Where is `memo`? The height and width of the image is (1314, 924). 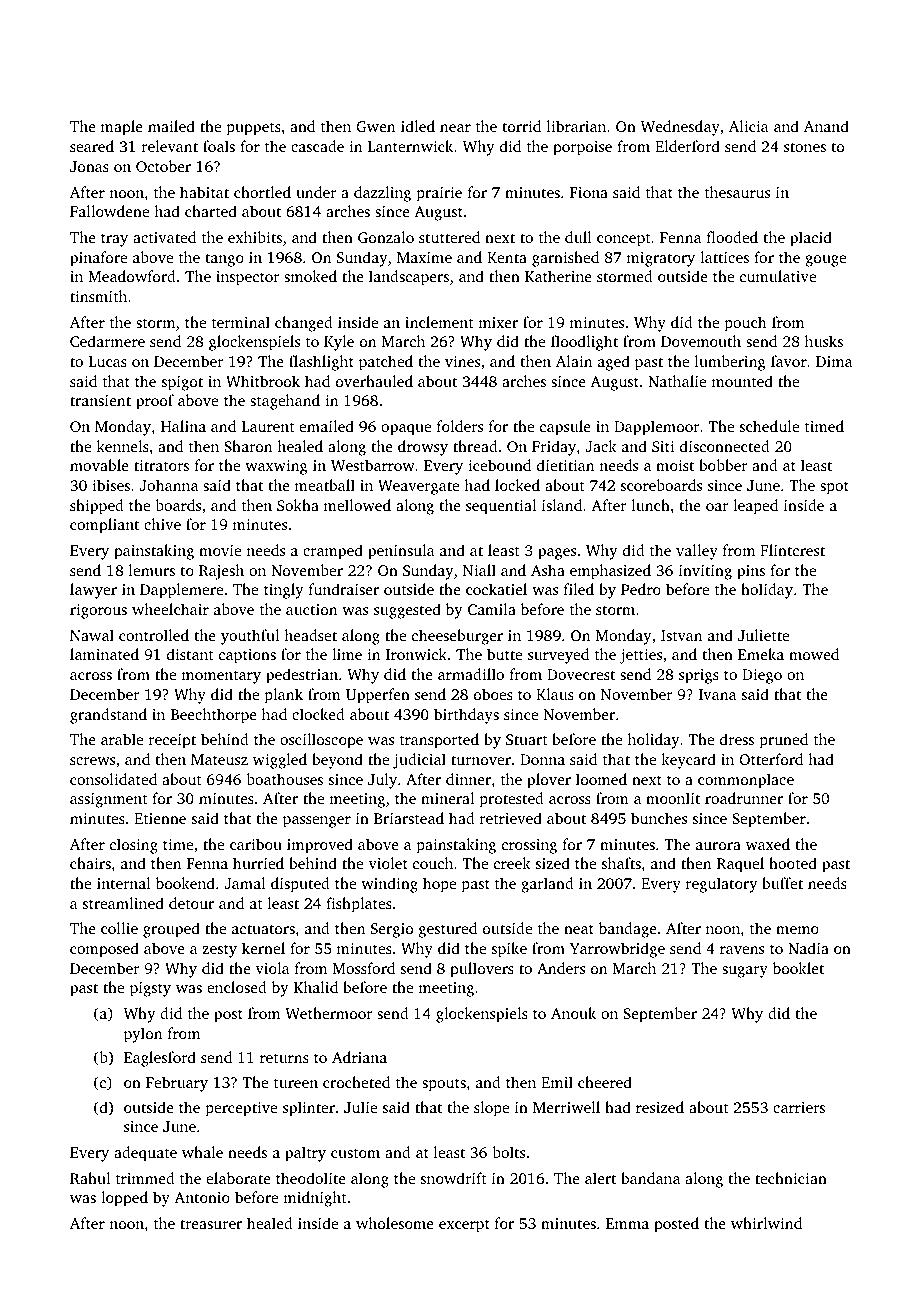
memo is located at coordinates (797, 930).
